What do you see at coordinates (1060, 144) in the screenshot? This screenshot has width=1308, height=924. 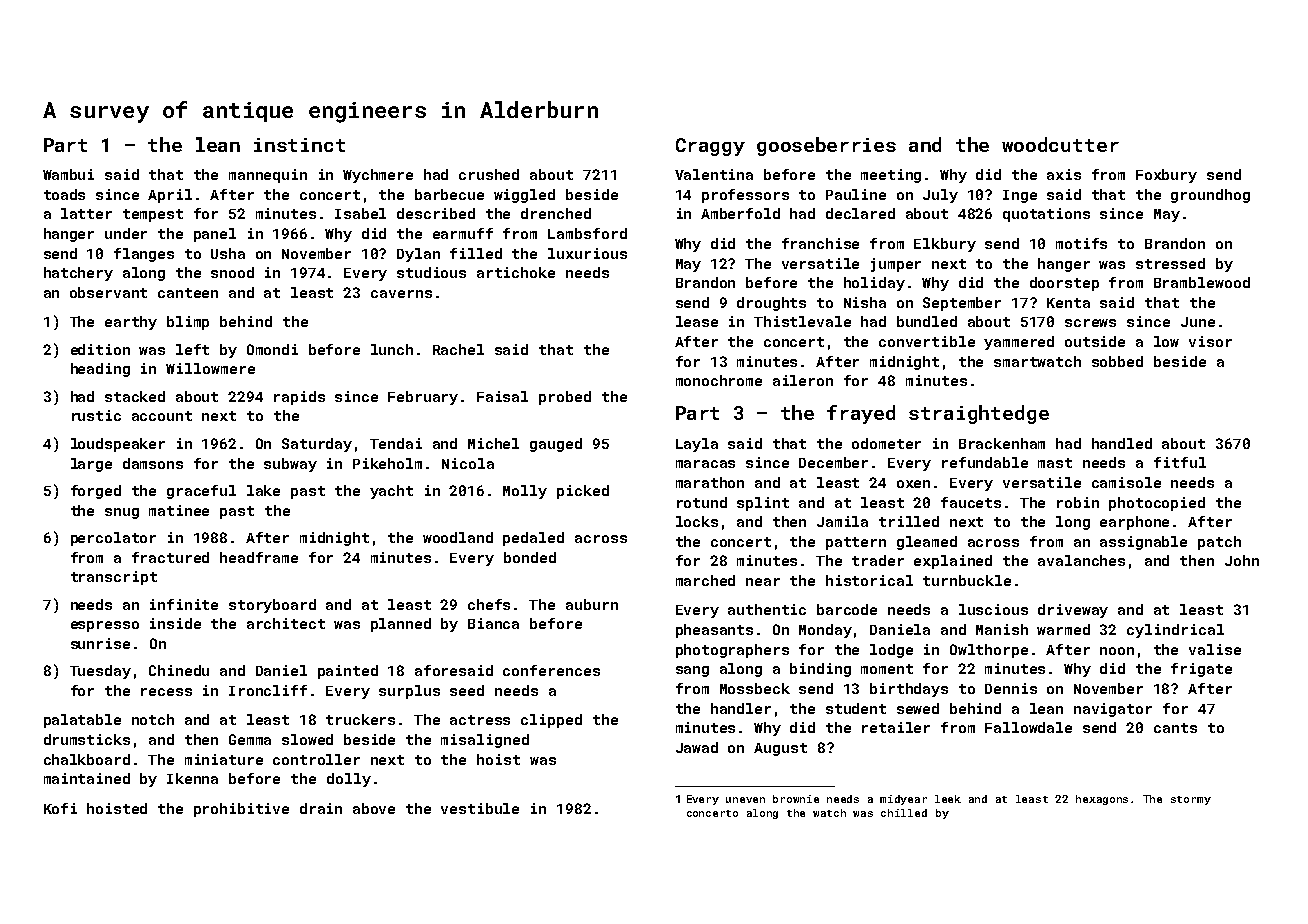 I see `woodcutter` at bounding box center [1060, 144].
